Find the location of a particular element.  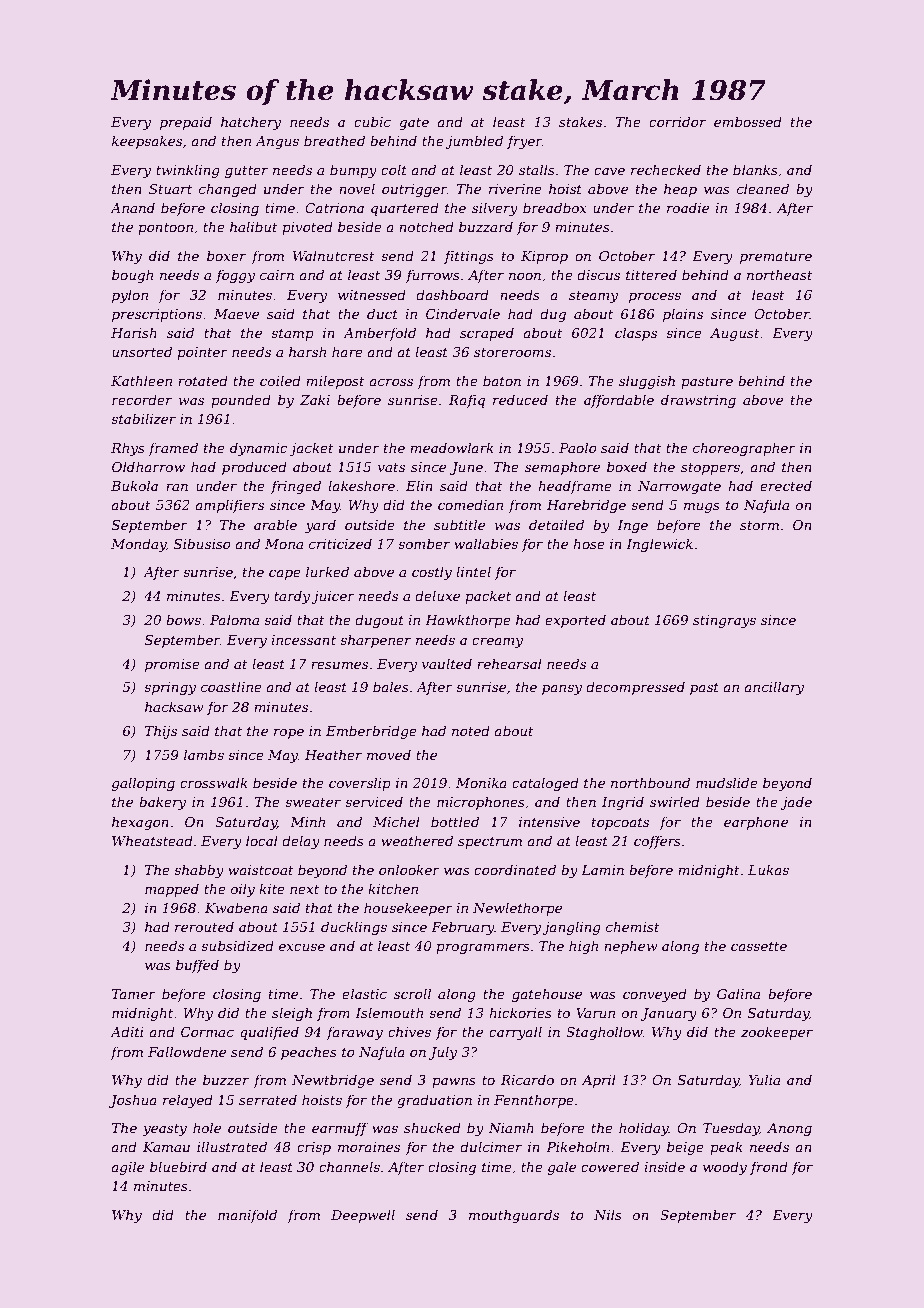

stingrays is located at coordinates (724, 621).
